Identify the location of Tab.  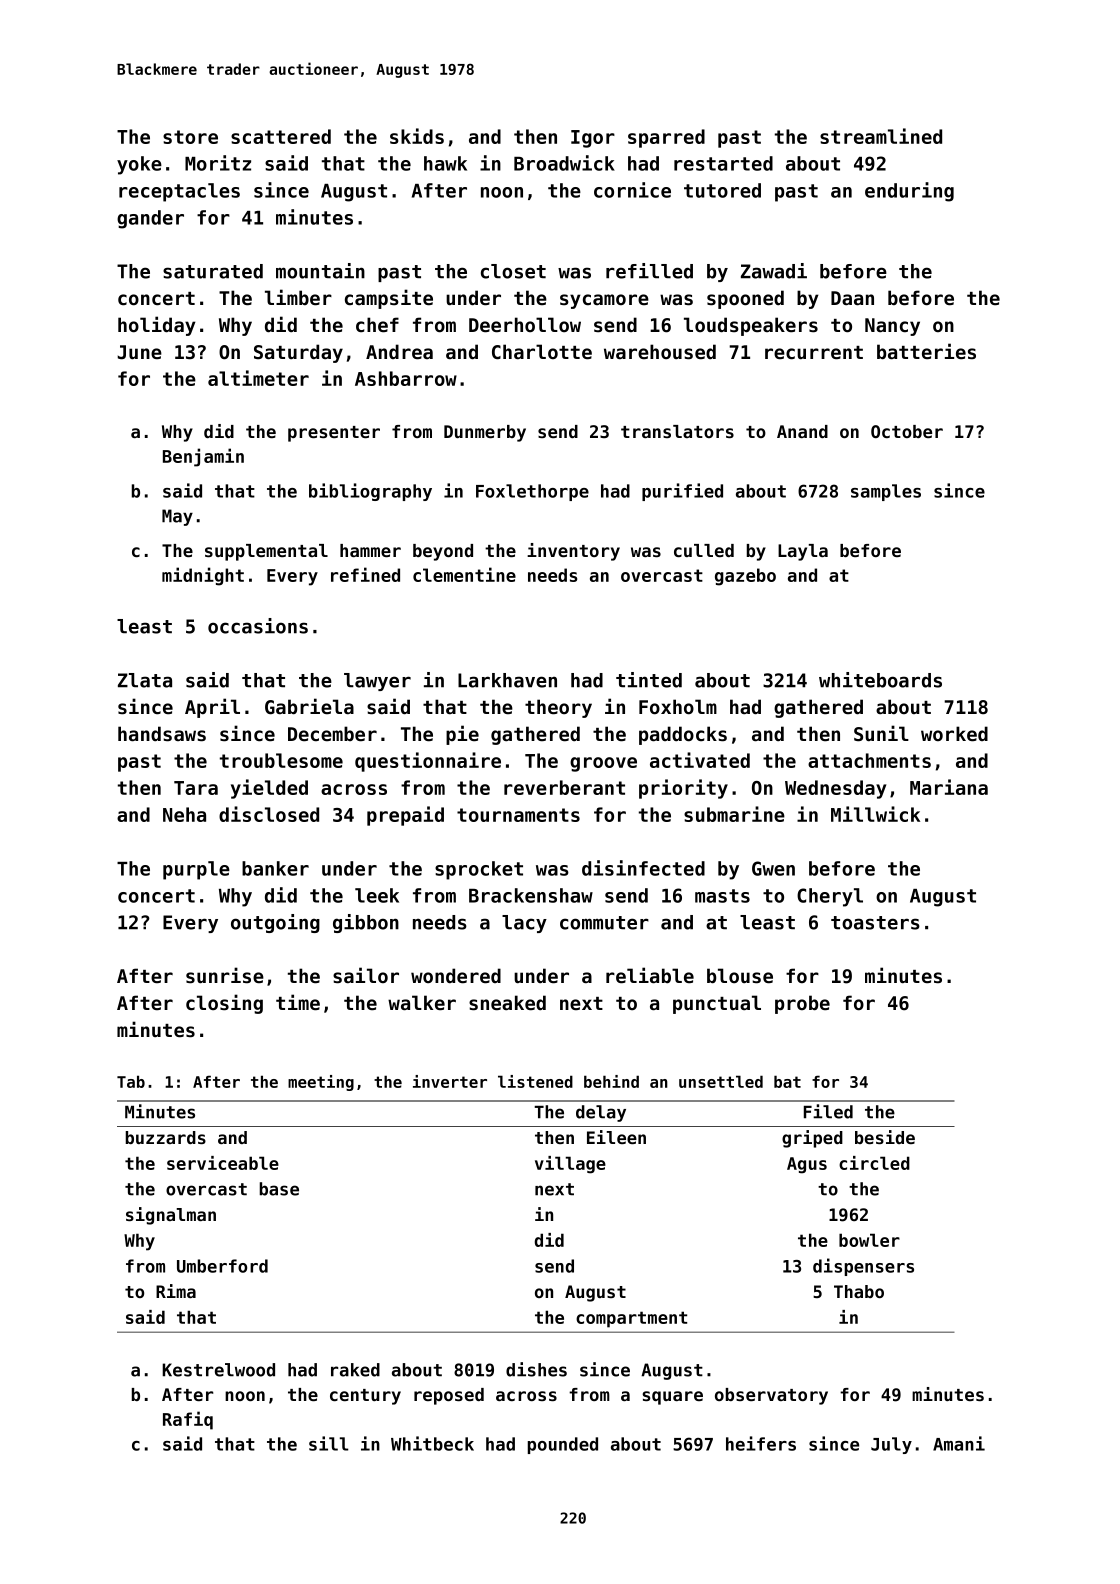
(131, 1081).
